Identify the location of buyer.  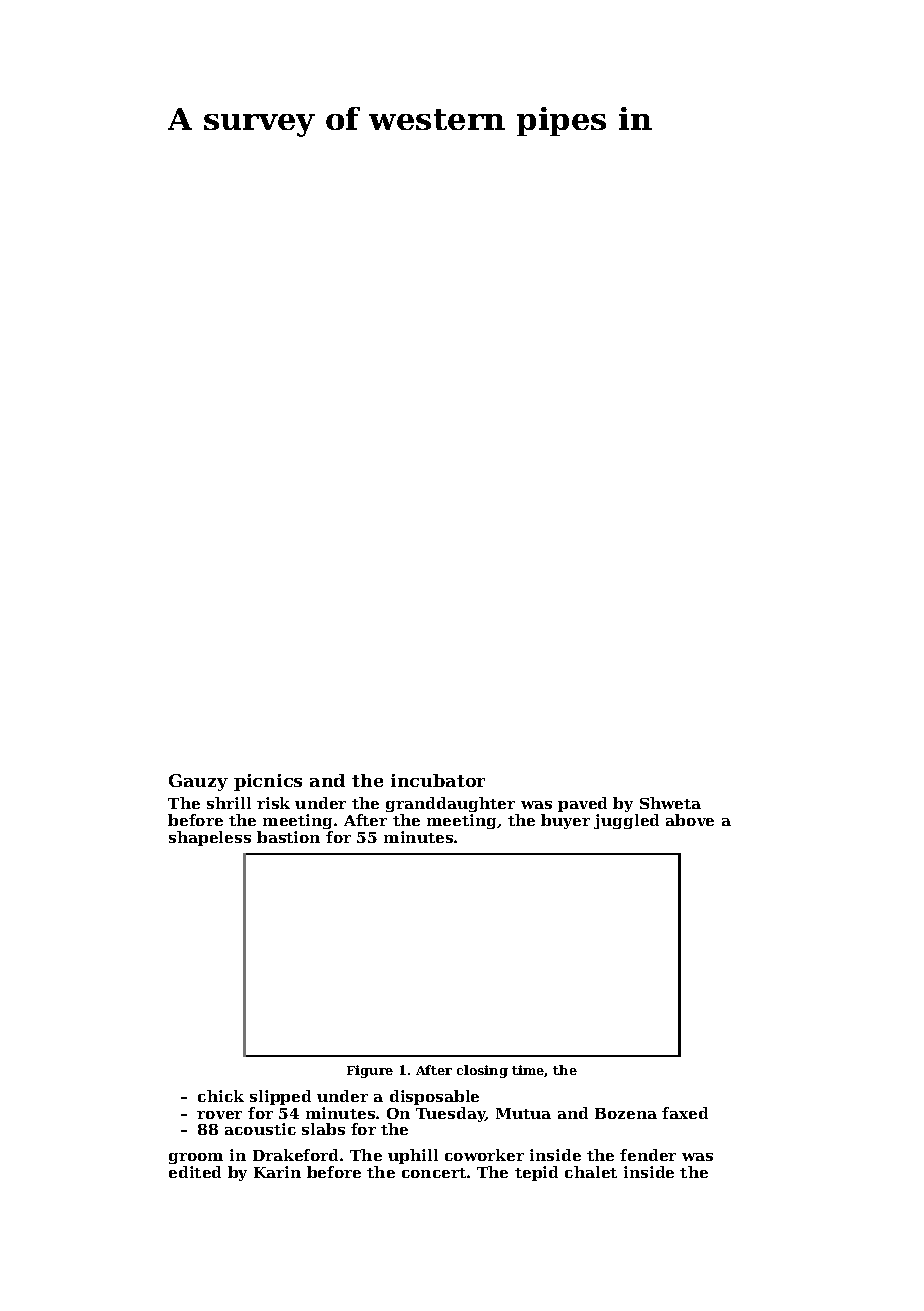
(565, 821).
